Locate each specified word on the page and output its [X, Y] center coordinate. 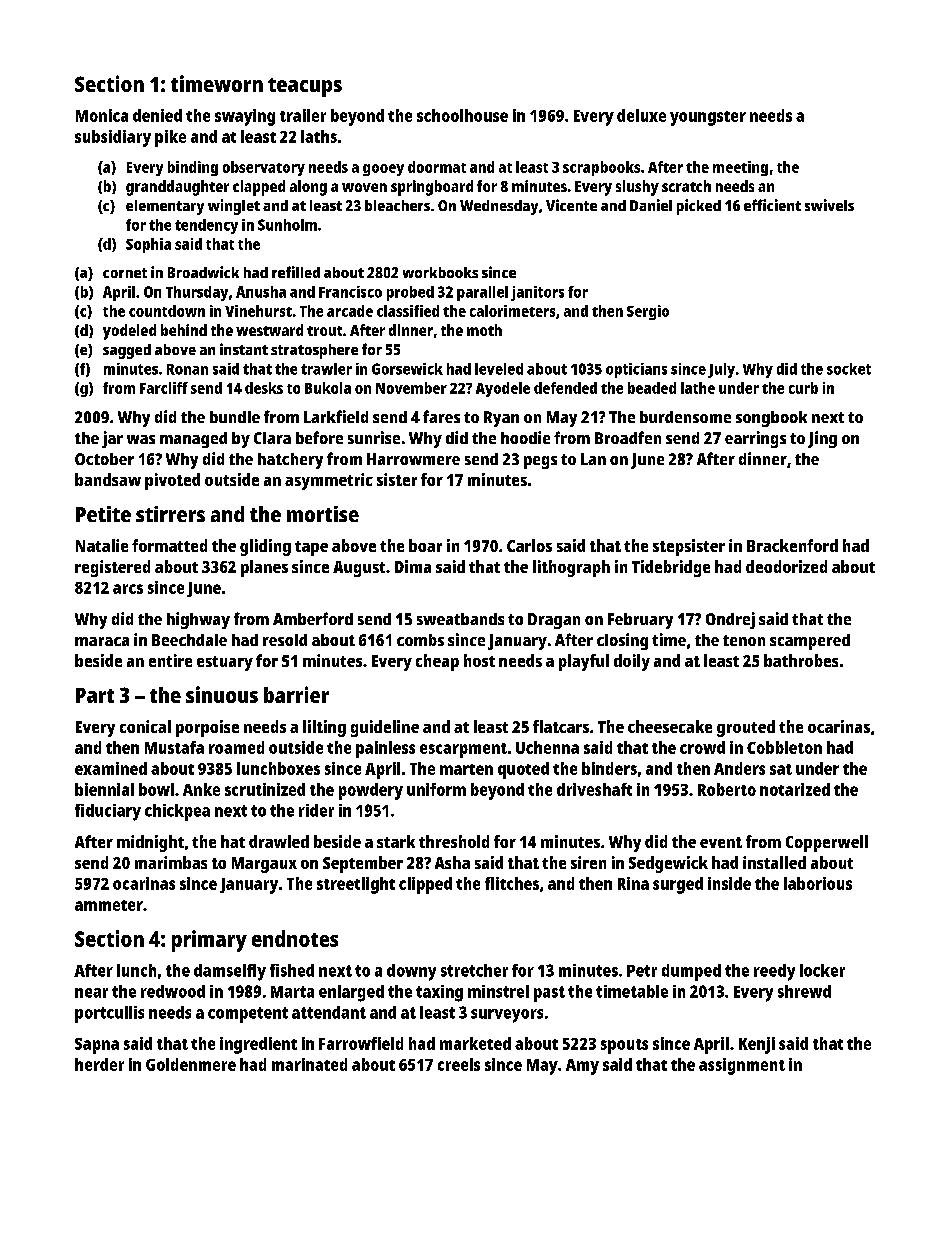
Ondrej [730, 620]
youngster [708, 118]
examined [111, 768]
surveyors [507, 1016]
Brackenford [792, 545]
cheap [437, 662]
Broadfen [628, 437]
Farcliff [164, 388]
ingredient [258, 1045]
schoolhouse [462, 115]
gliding [265, 547]
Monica [102, 115]
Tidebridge [671, 568]
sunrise [374, 437]
